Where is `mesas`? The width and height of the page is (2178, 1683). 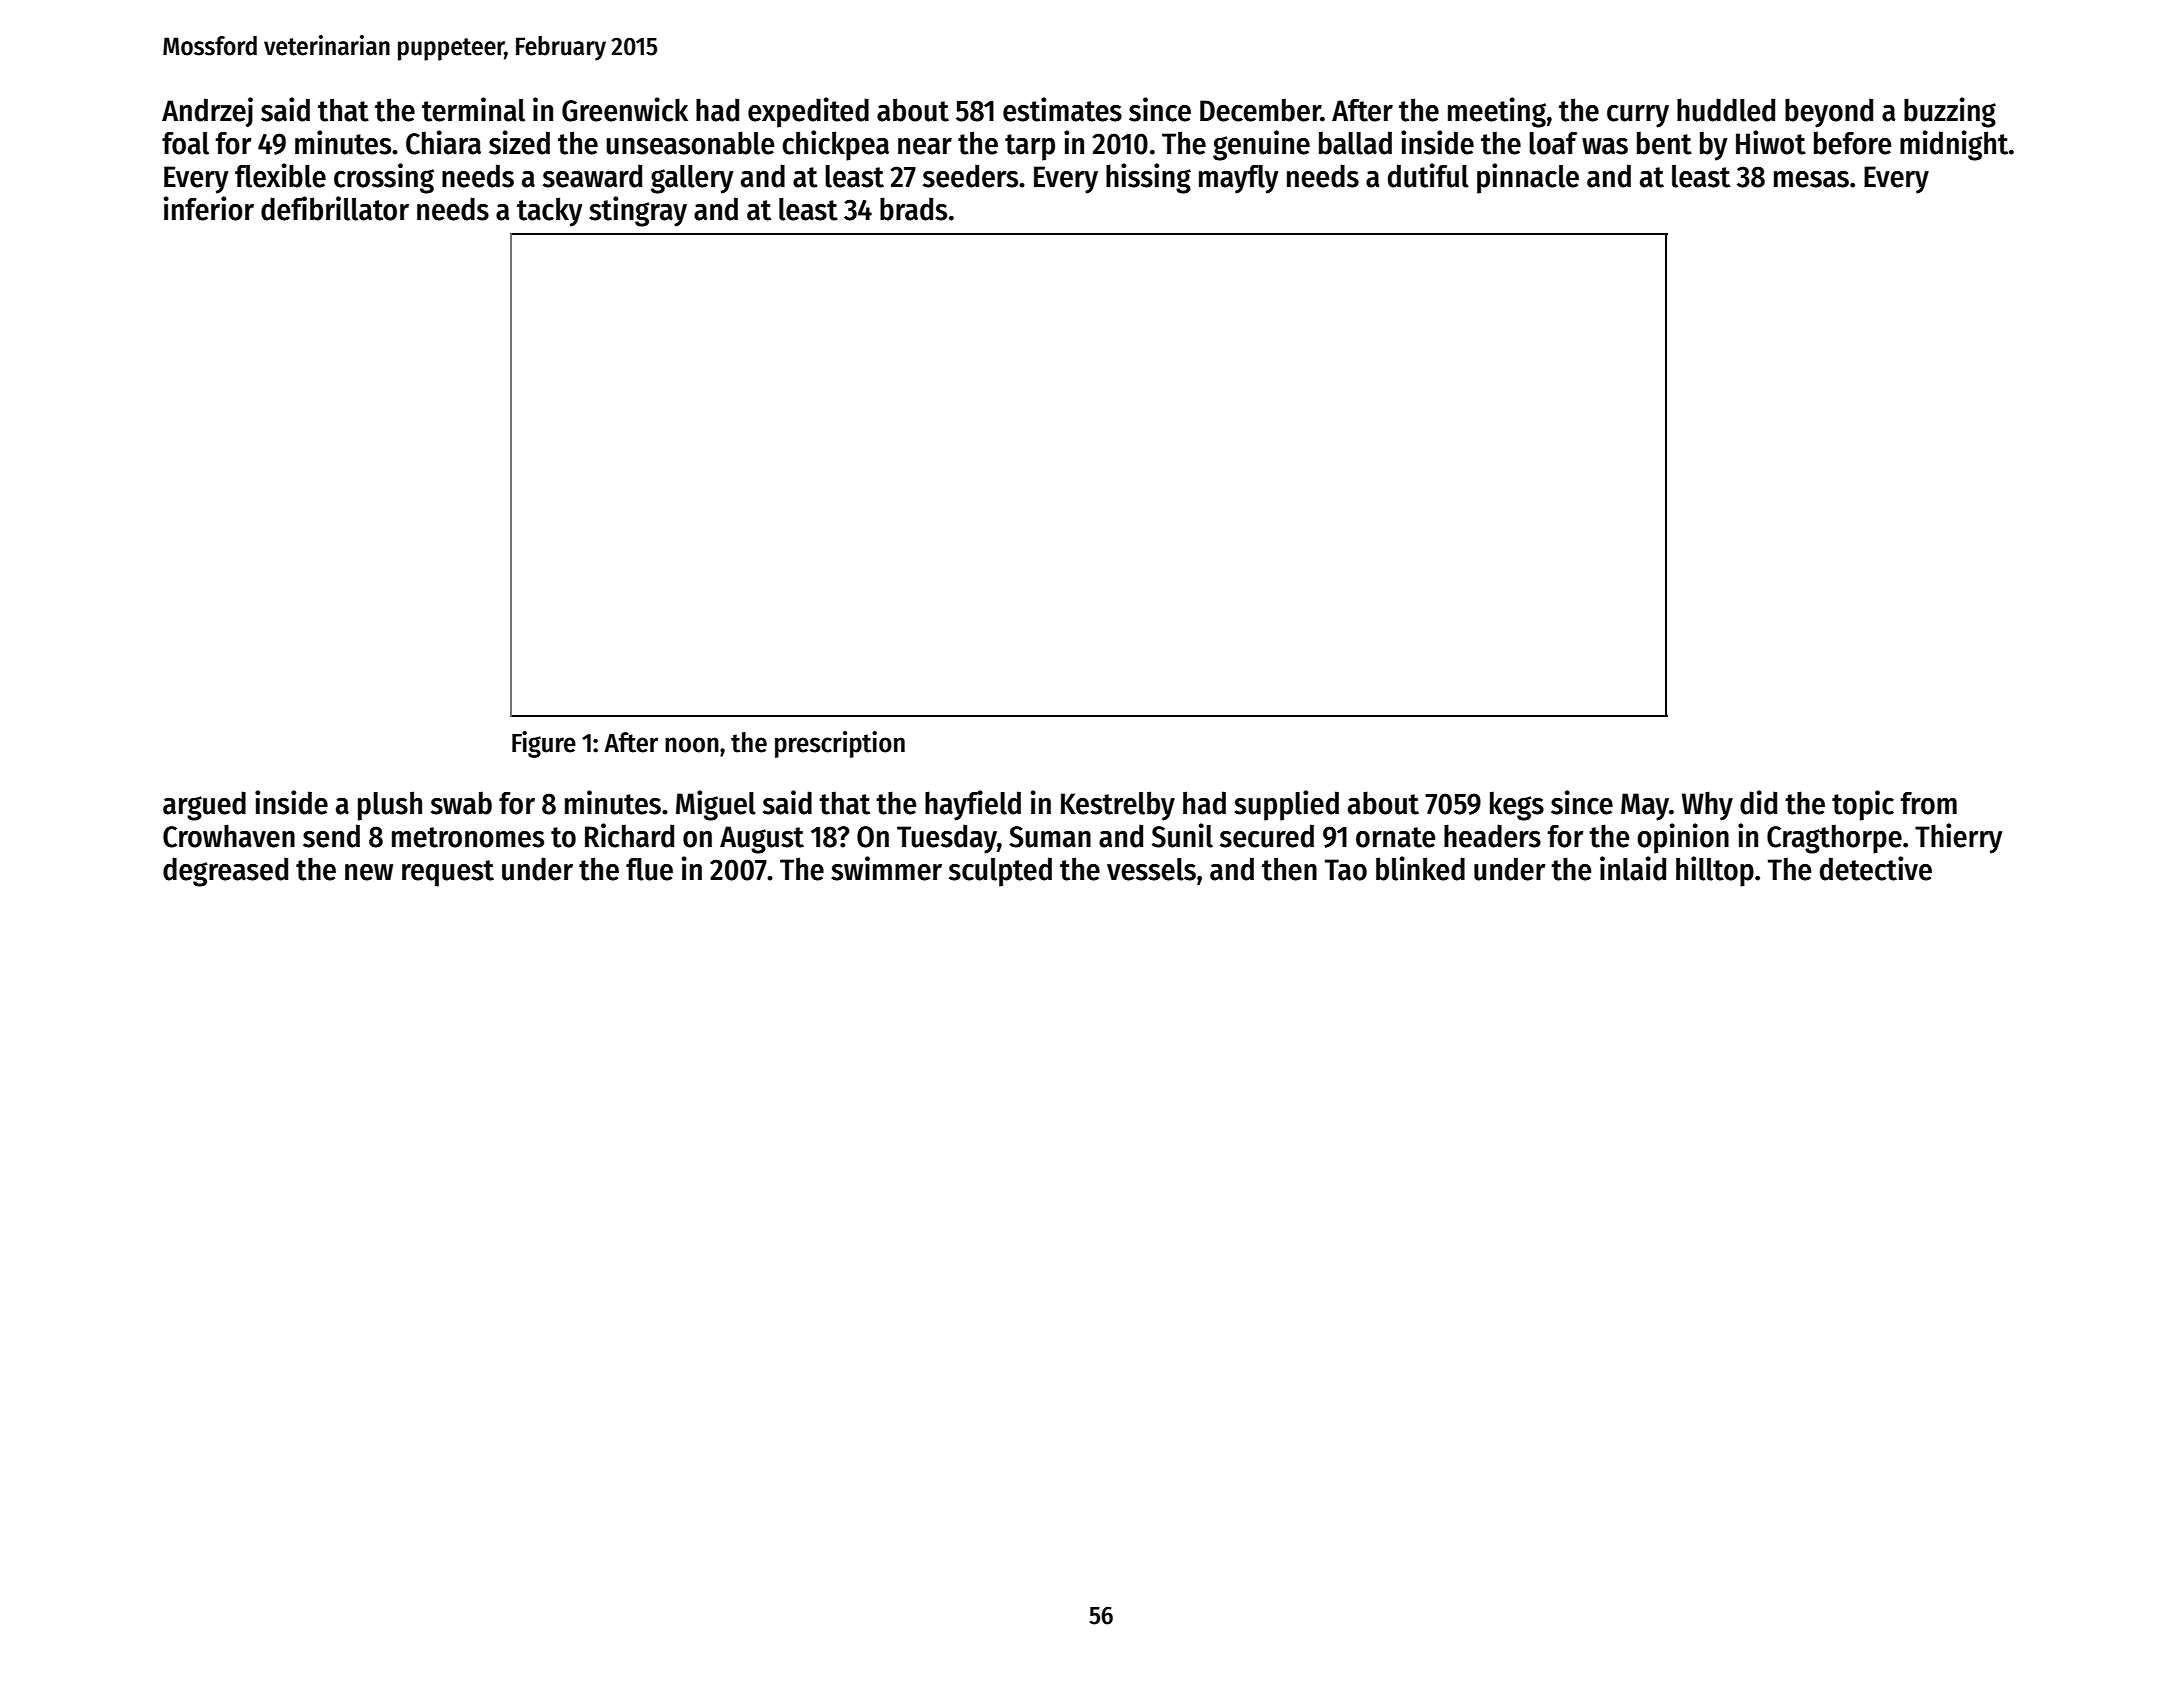
mesas is located at coordinates (1811, 179).
